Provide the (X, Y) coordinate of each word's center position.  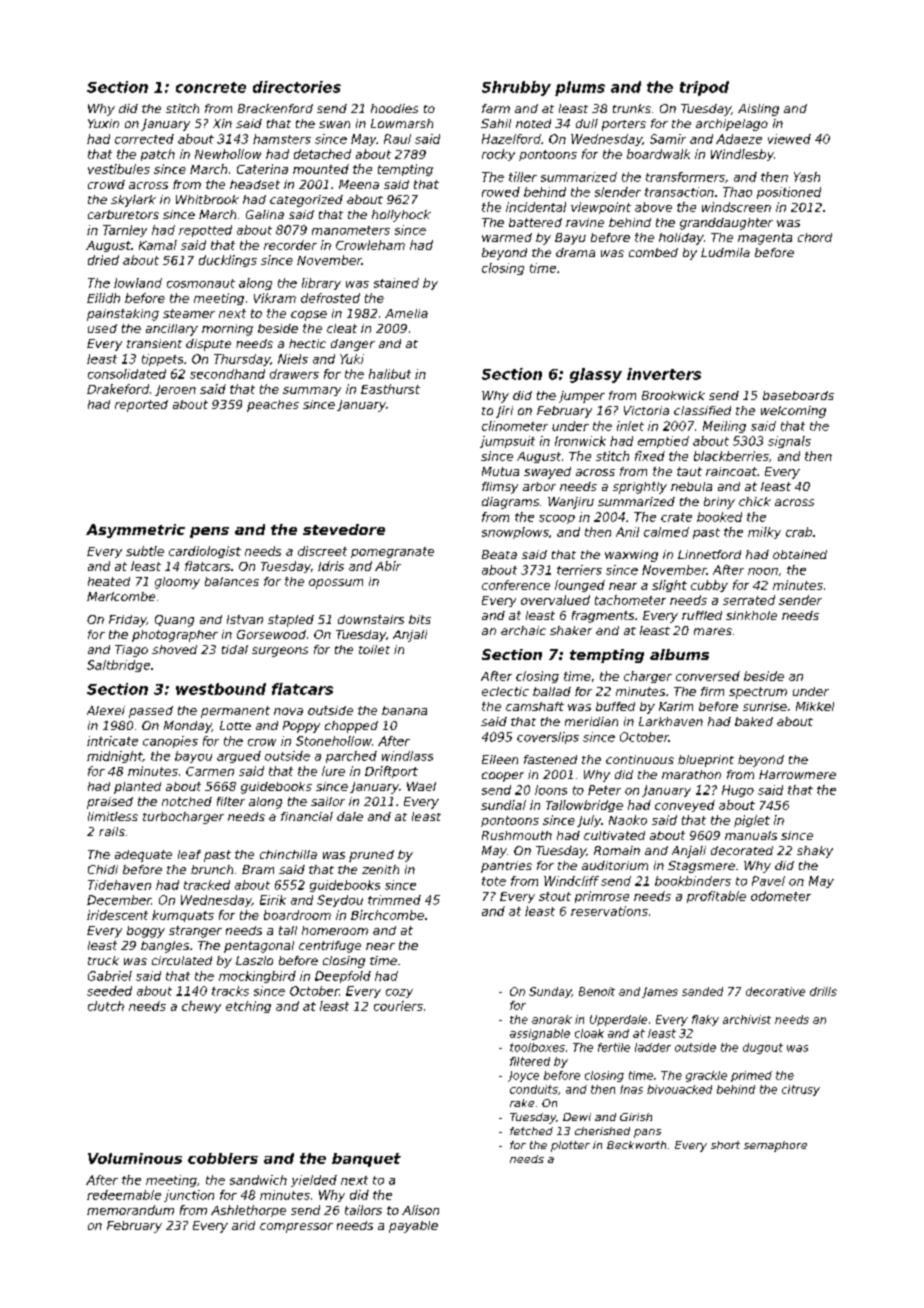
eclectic (505, 691)
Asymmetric (135, 531)
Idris (331, 566)
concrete (211, 87)
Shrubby (516, 88)
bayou (193, 757)
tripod (704, 88)
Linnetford (709, 554)
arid (243, 1225)
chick (755, 501)
